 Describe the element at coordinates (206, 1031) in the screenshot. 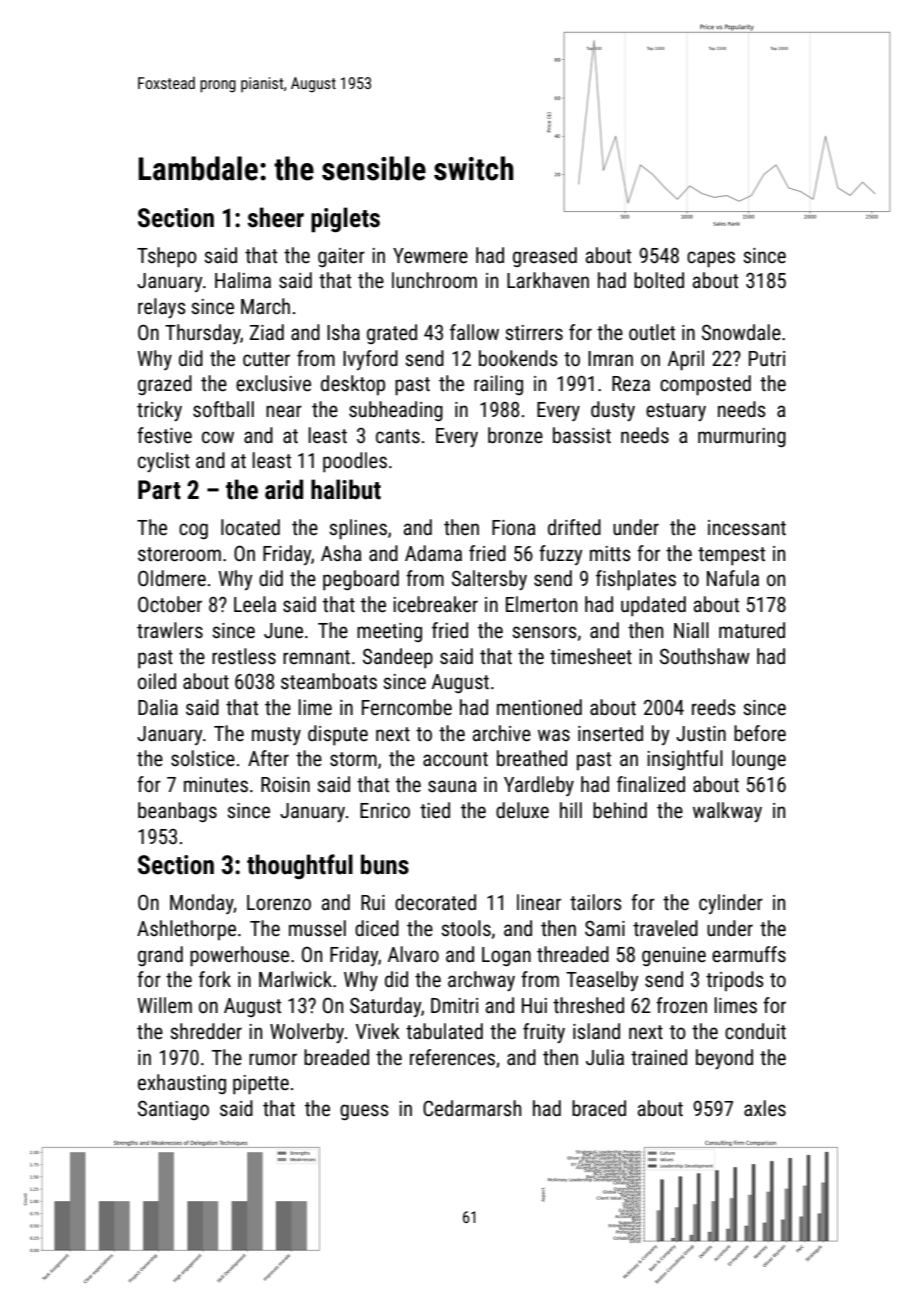

I see `shredder` at that location.
